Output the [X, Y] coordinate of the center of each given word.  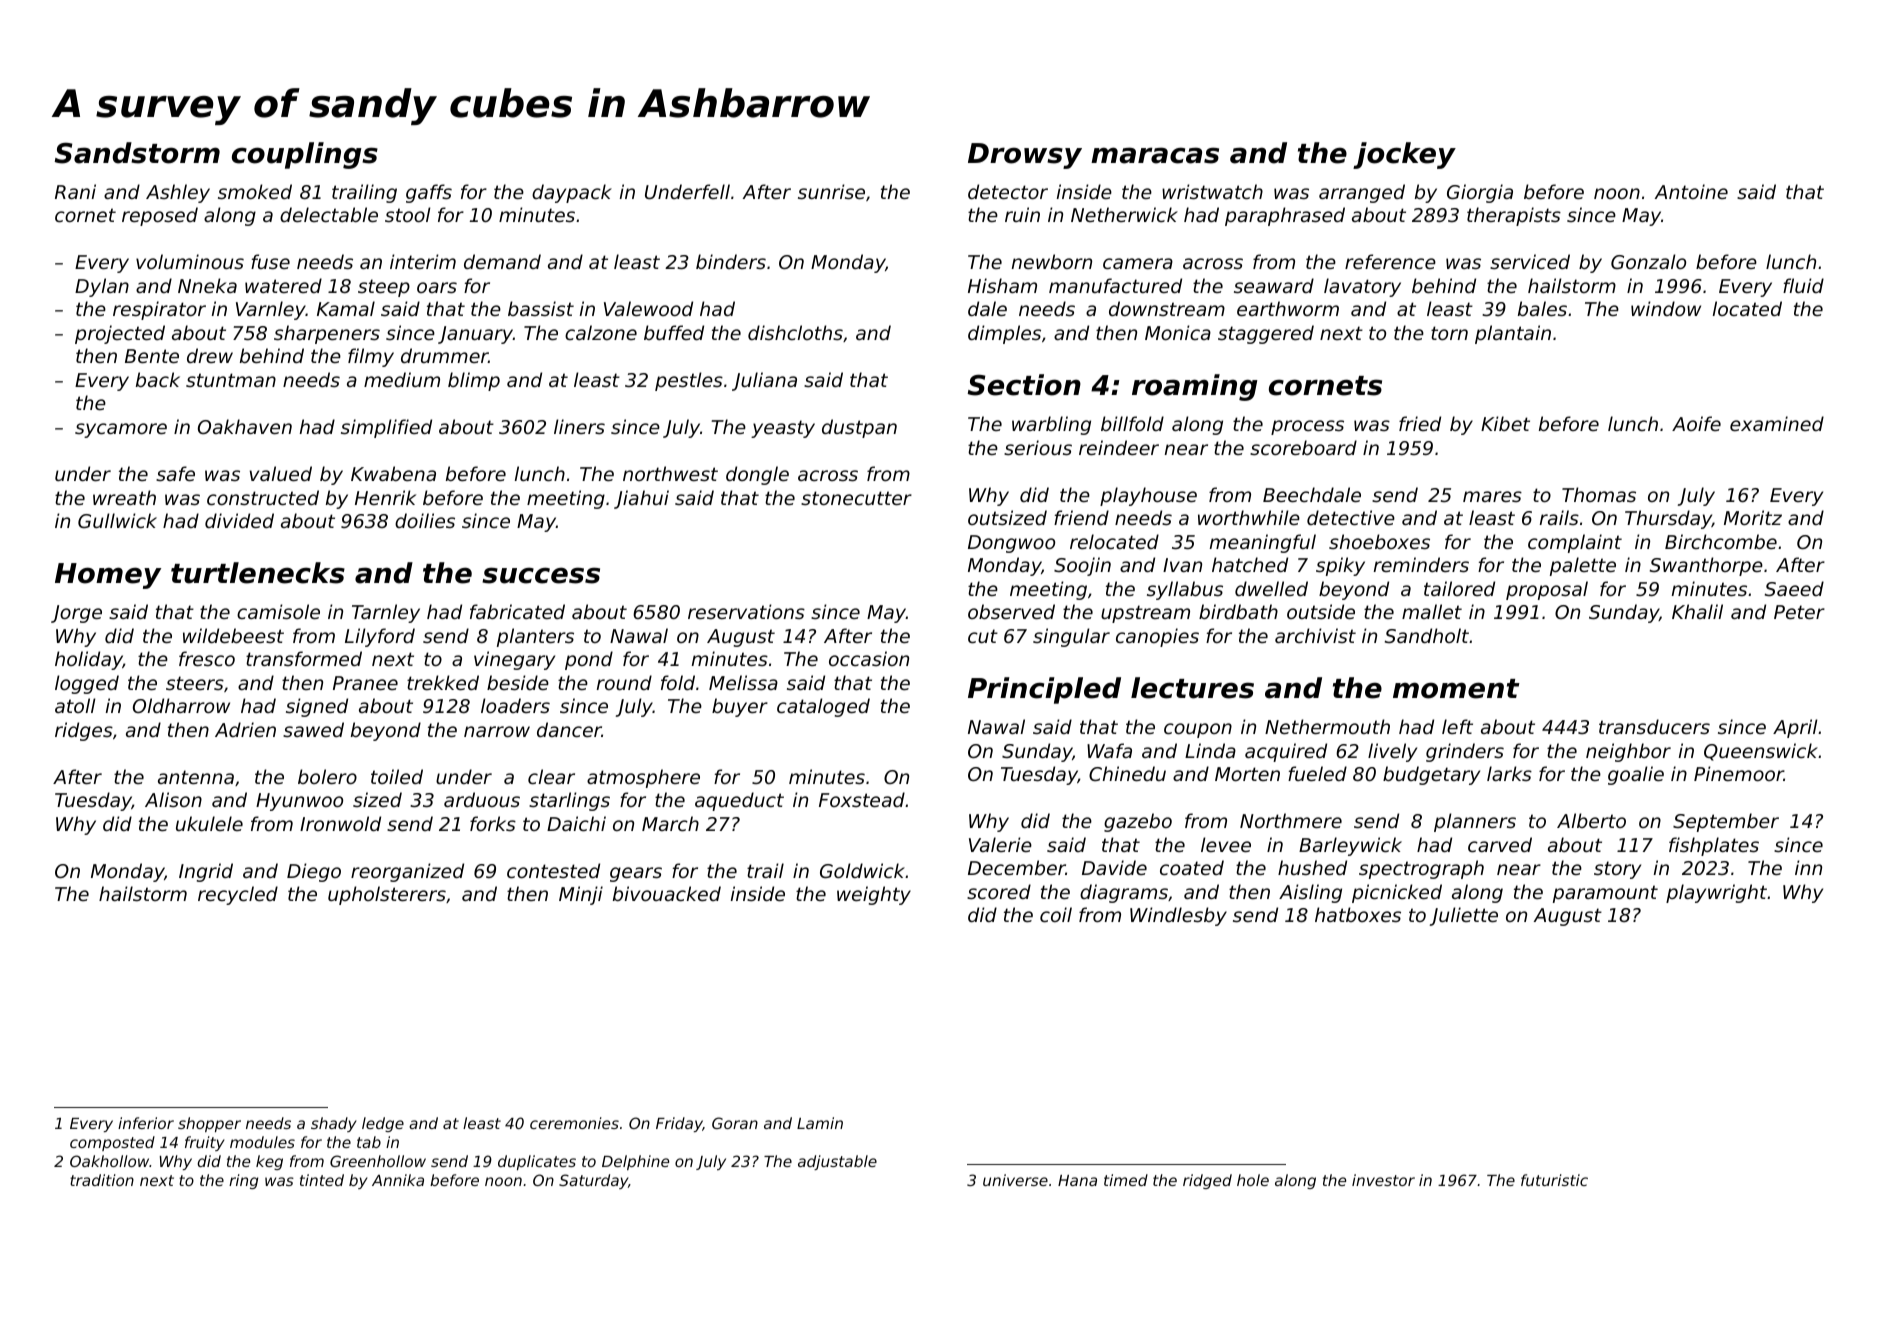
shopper [209, 1124]
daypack [572, 193]
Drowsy [1025, 156]
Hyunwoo [299, 802]
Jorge [76, 614]
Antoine [1691, 191]
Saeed [1794, 588]
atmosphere [643, 778]
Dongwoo [1011, 544]
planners [1475, 822]
